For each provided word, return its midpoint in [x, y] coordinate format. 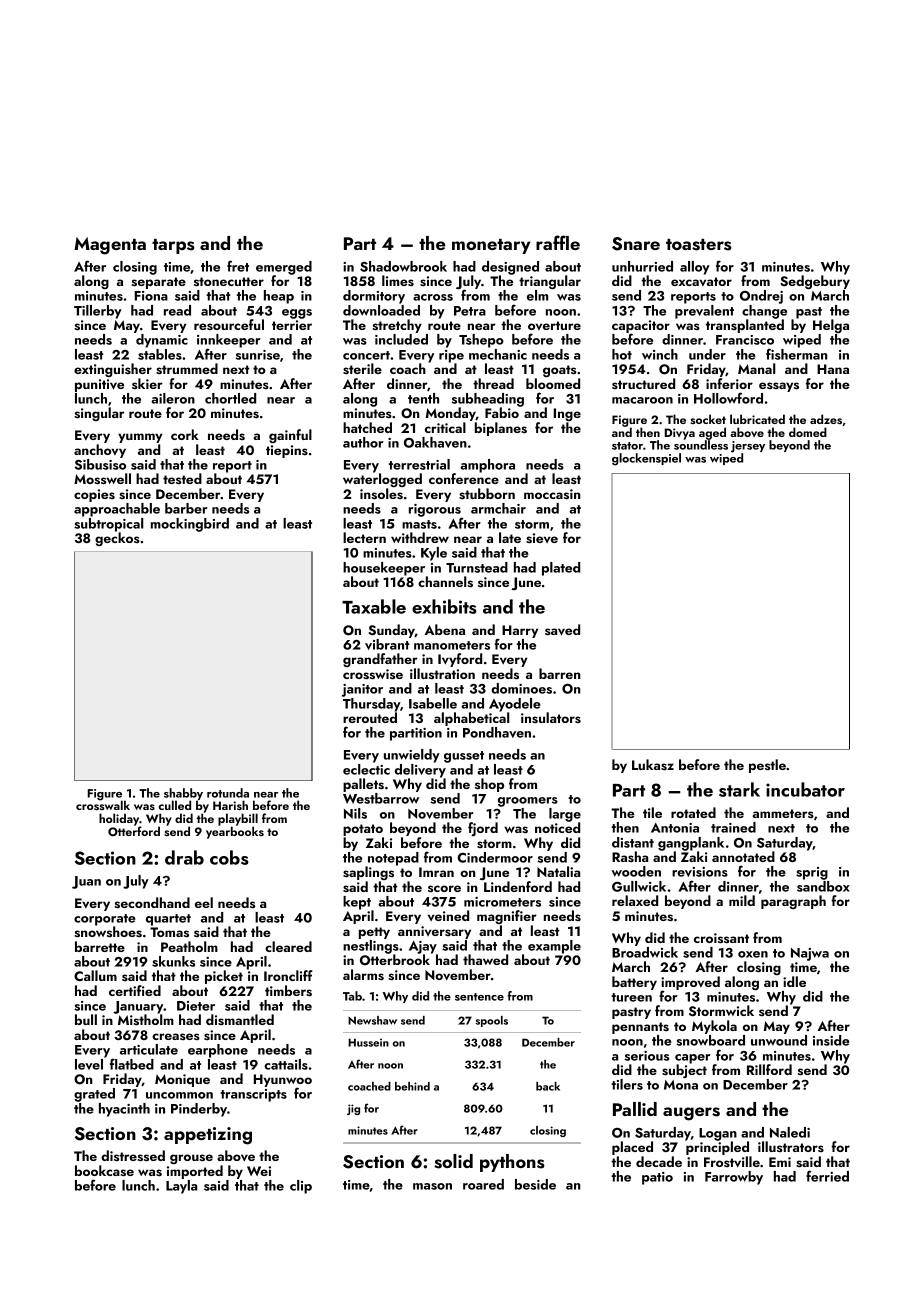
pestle [767, 766]
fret [238, 266]
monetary [491, 246]
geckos [117, 539]
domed [808, 432]
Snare [636, 244]
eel [204, 902]
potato [363, 830]
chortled [230, 398]
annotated [743, 856]
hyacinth [124, 1110]
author [363, 442]
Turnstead [477, 567]
